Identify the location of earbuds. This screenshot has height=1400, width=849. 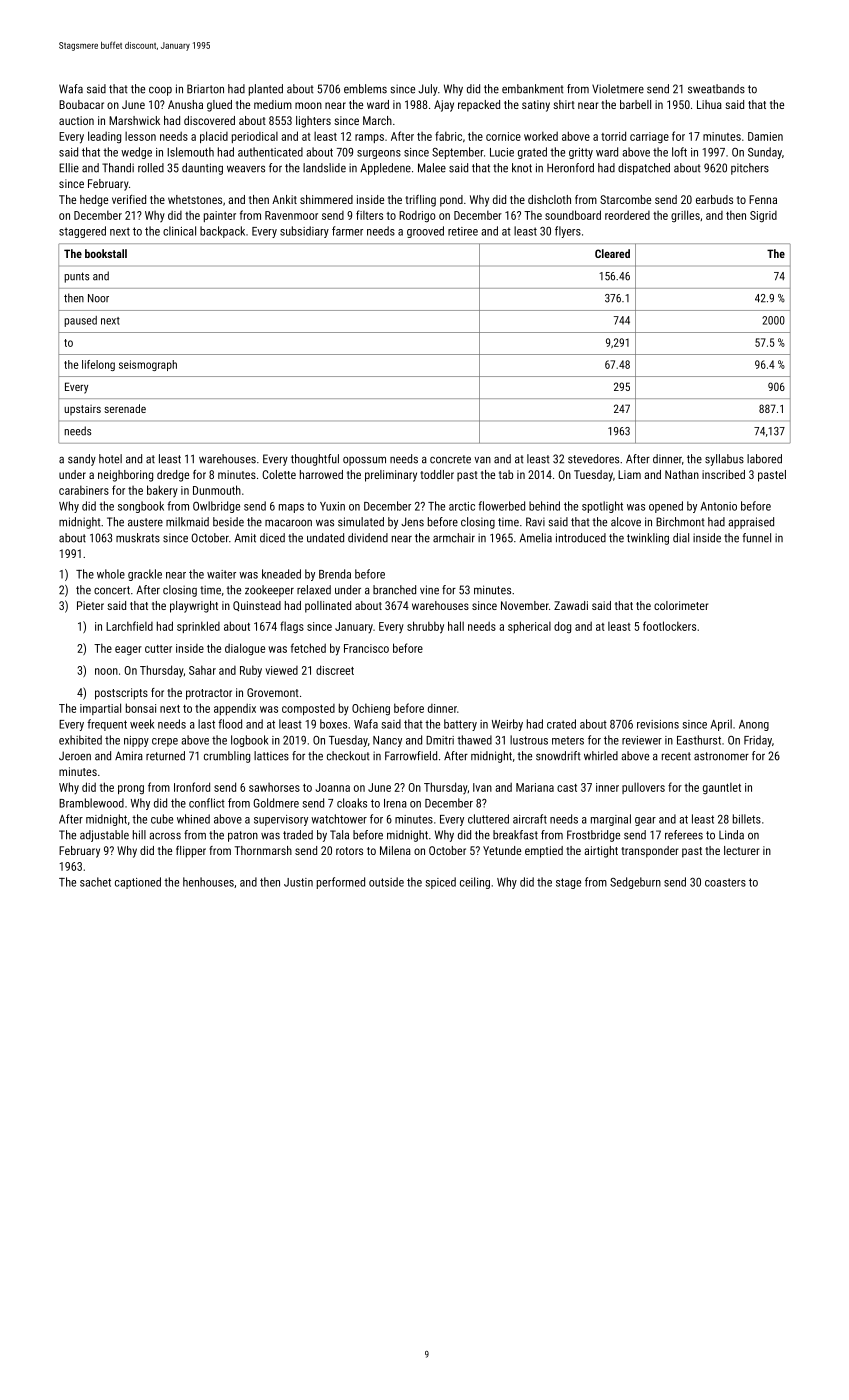
(714, 199).
